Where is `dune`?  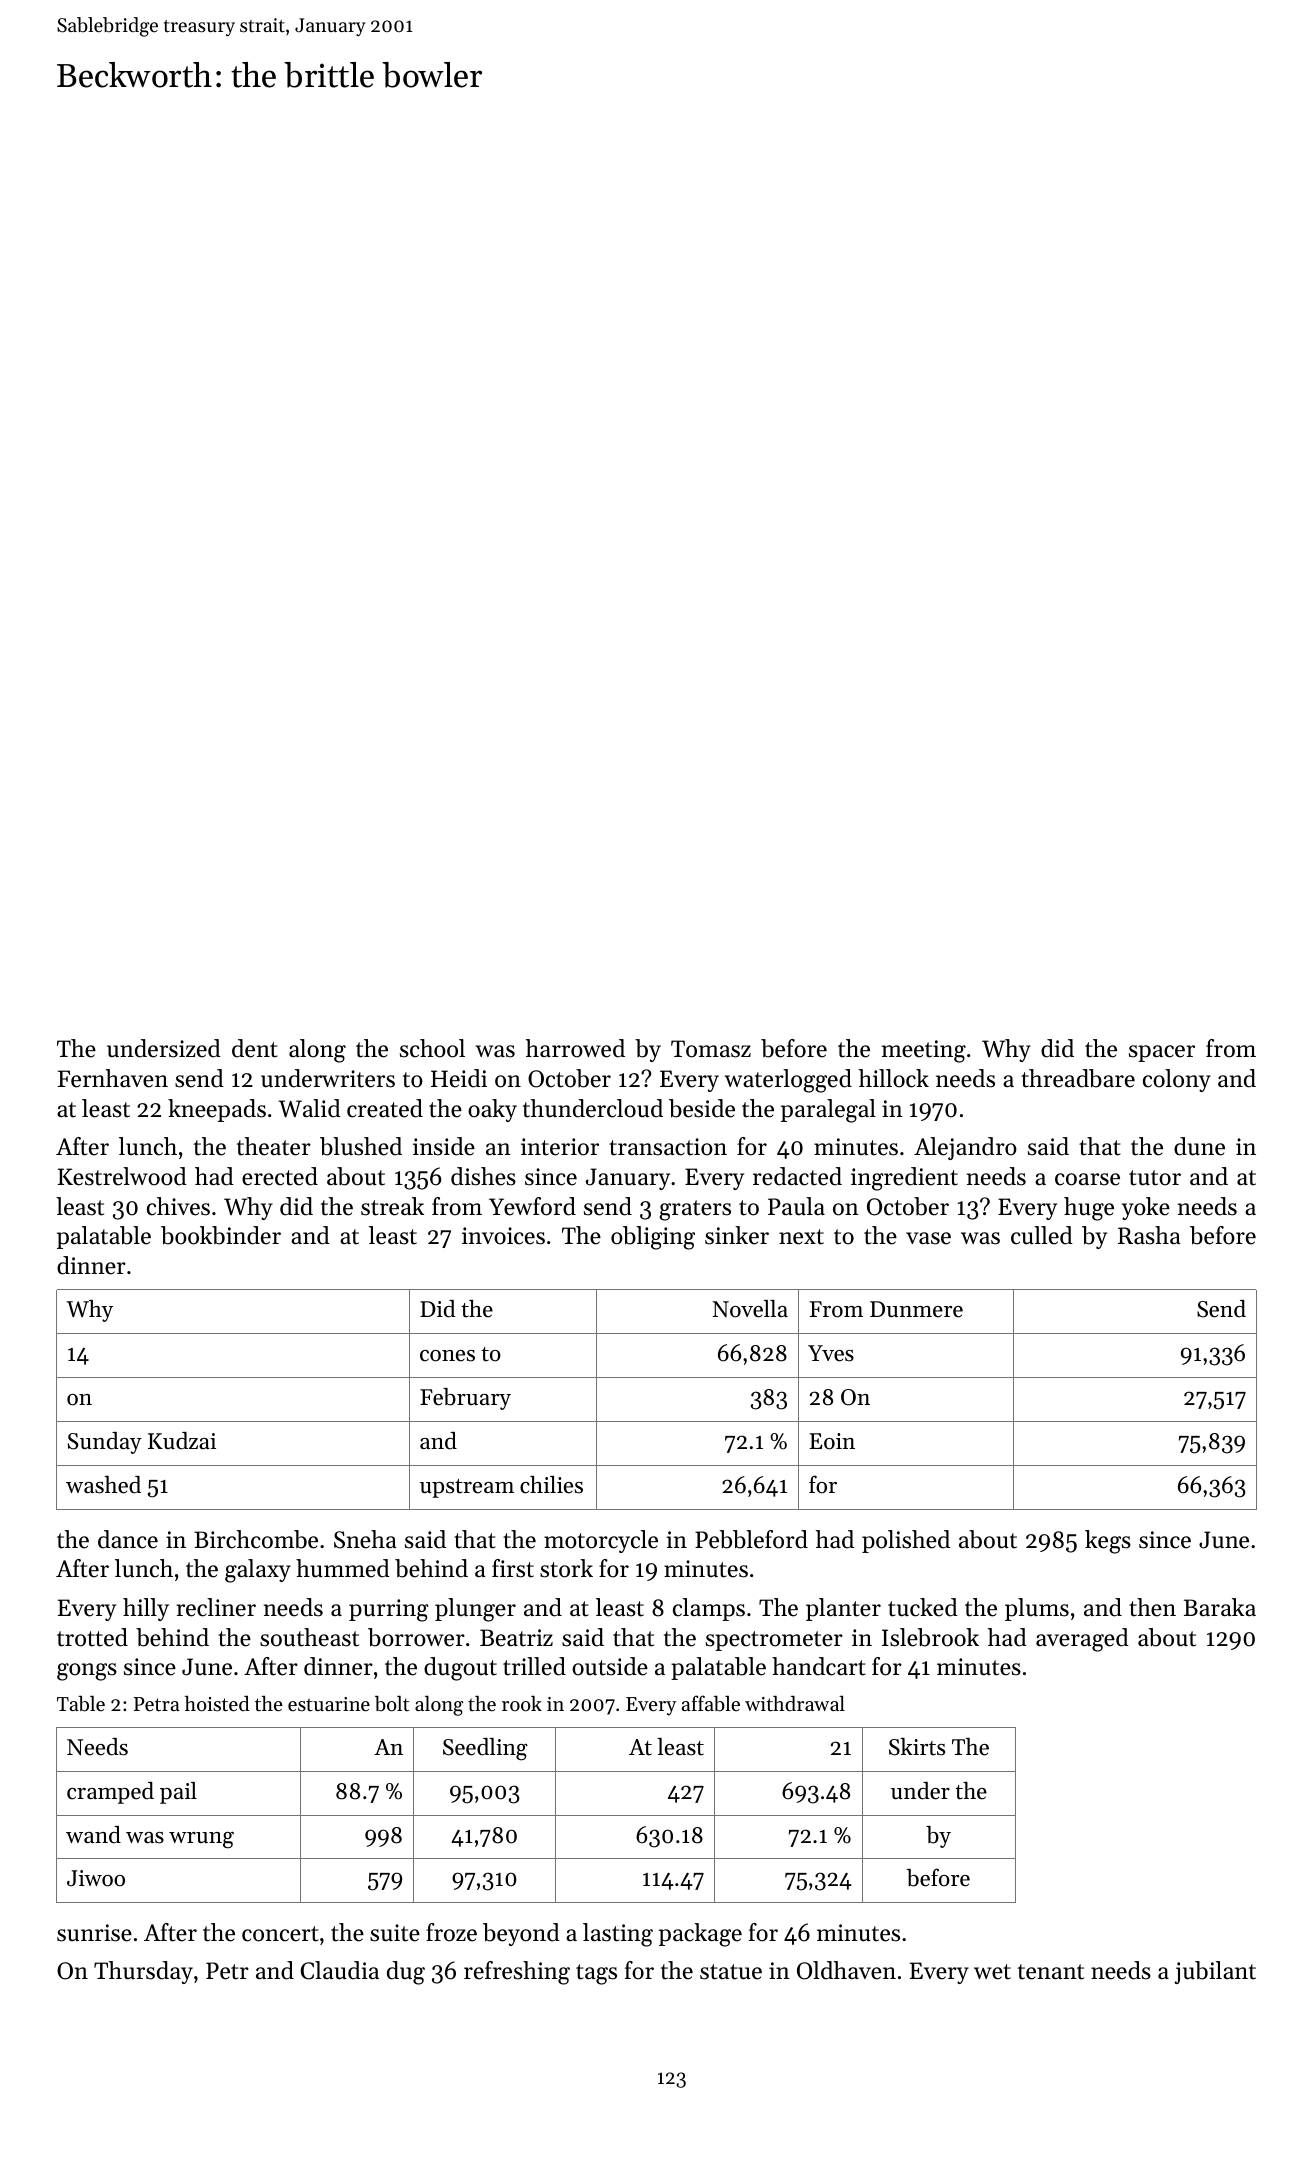
dune is located at coordinates (1199, 1146).
